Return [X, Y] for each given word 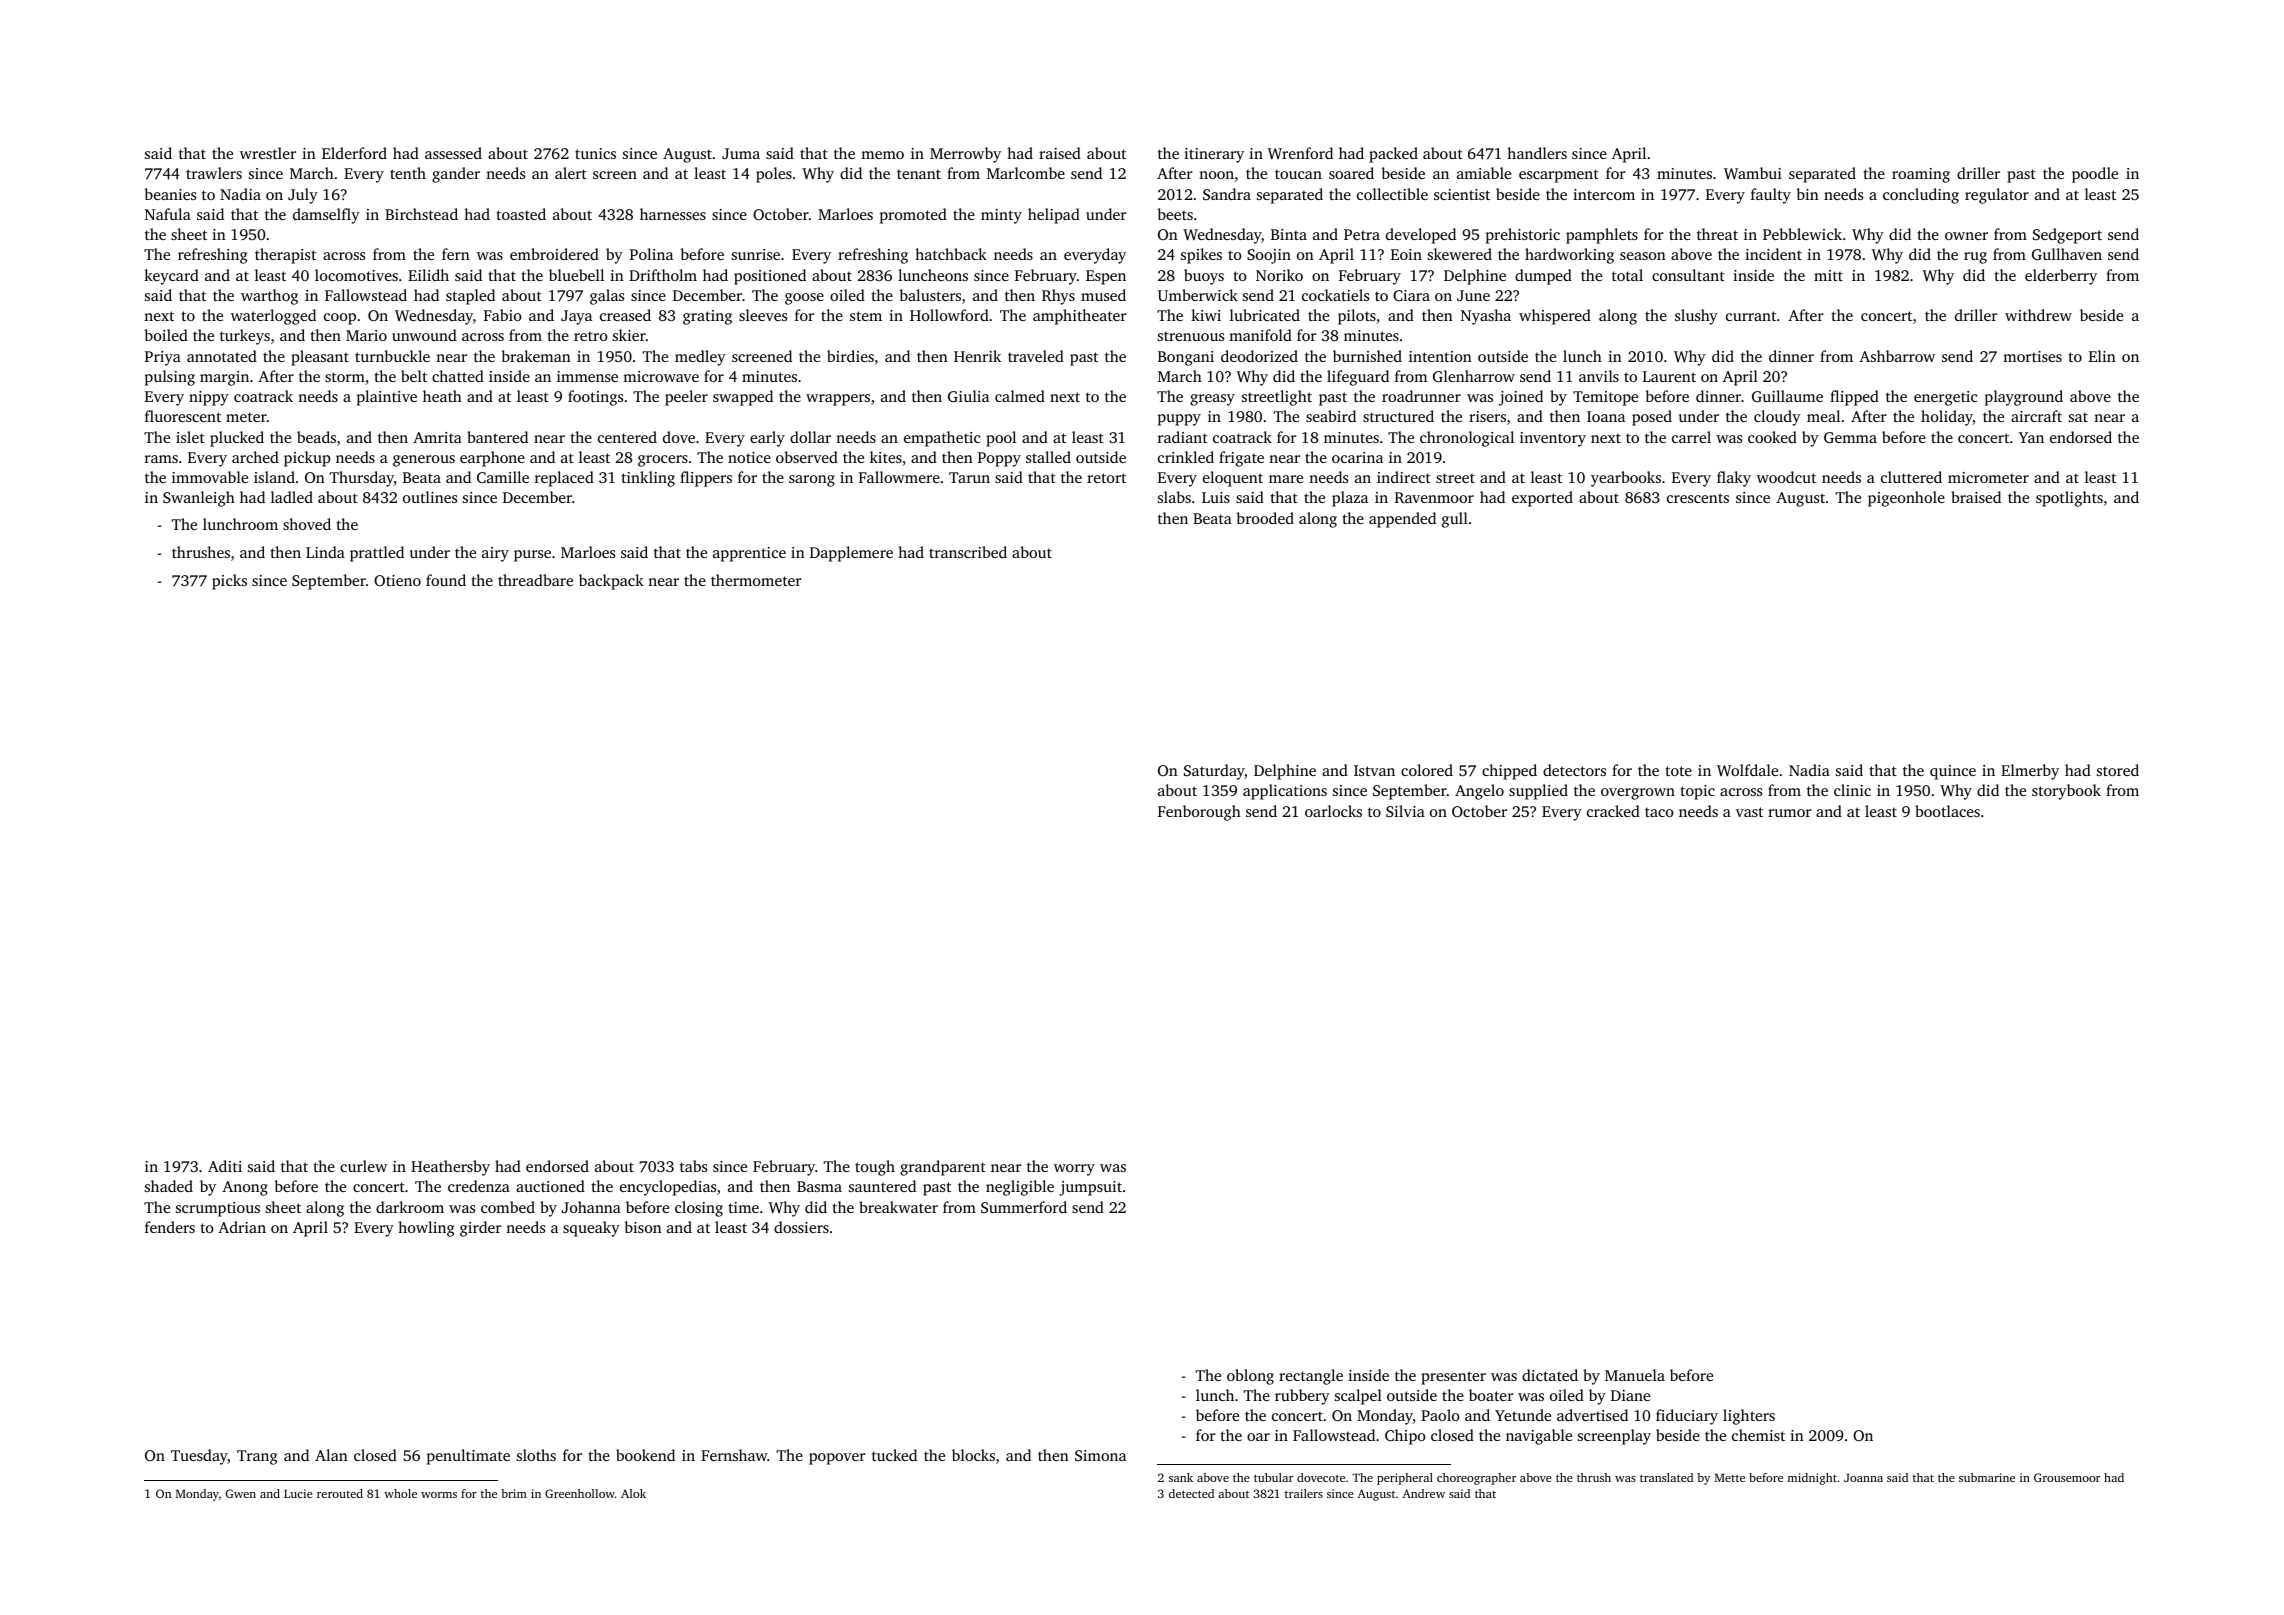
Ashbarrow [1897, 356]
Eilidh [428, 275]
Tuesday [199, 1457]
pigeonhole [1906, 499]
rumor [1790, 813]
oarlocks [1333, 811]
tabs [693, 1166]
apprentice [749, 554]
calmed [1020, 396]
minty [1001, 216]
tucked [894, 1455]
